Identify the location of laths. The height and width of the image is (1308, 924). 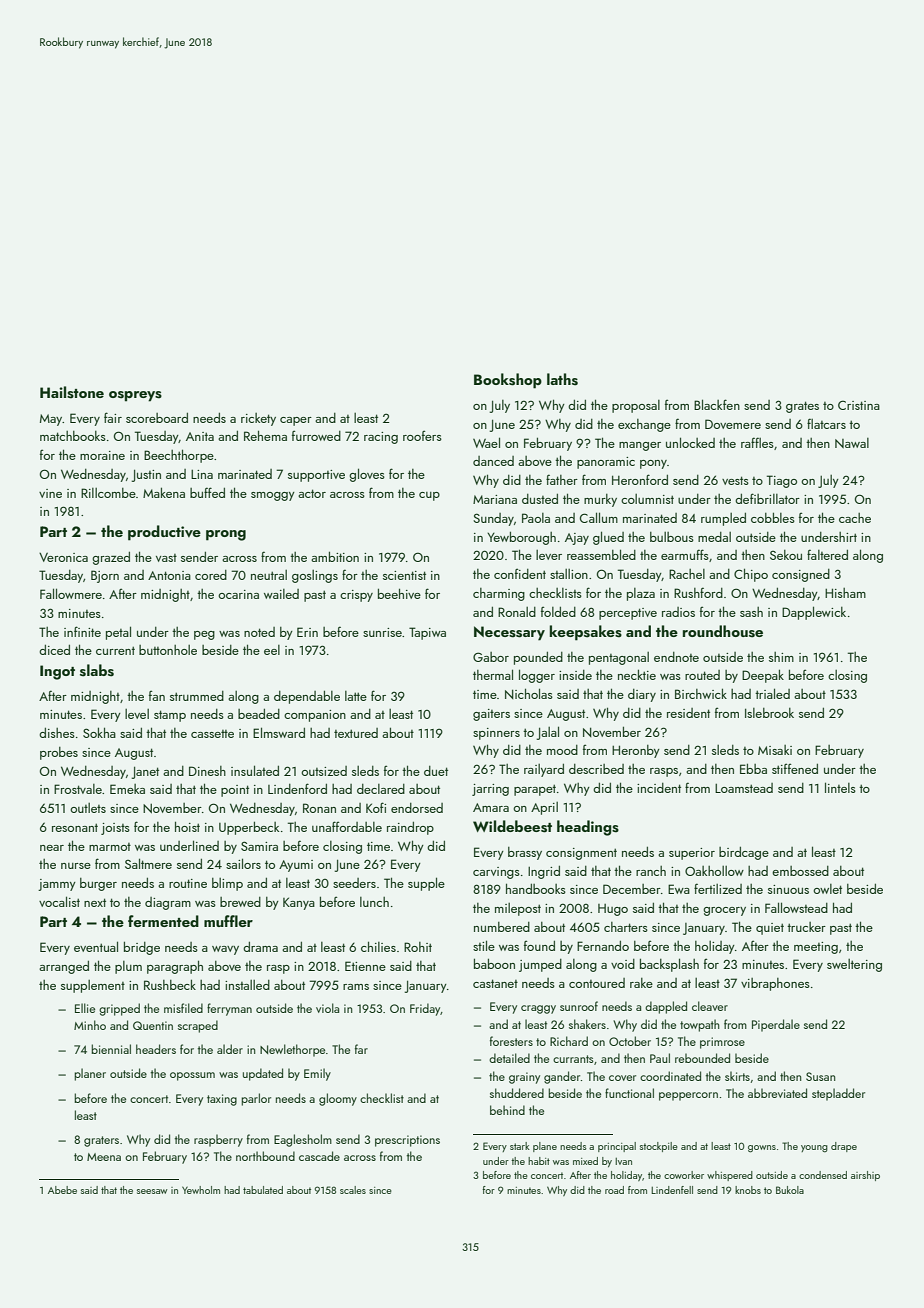
(562, 379).
